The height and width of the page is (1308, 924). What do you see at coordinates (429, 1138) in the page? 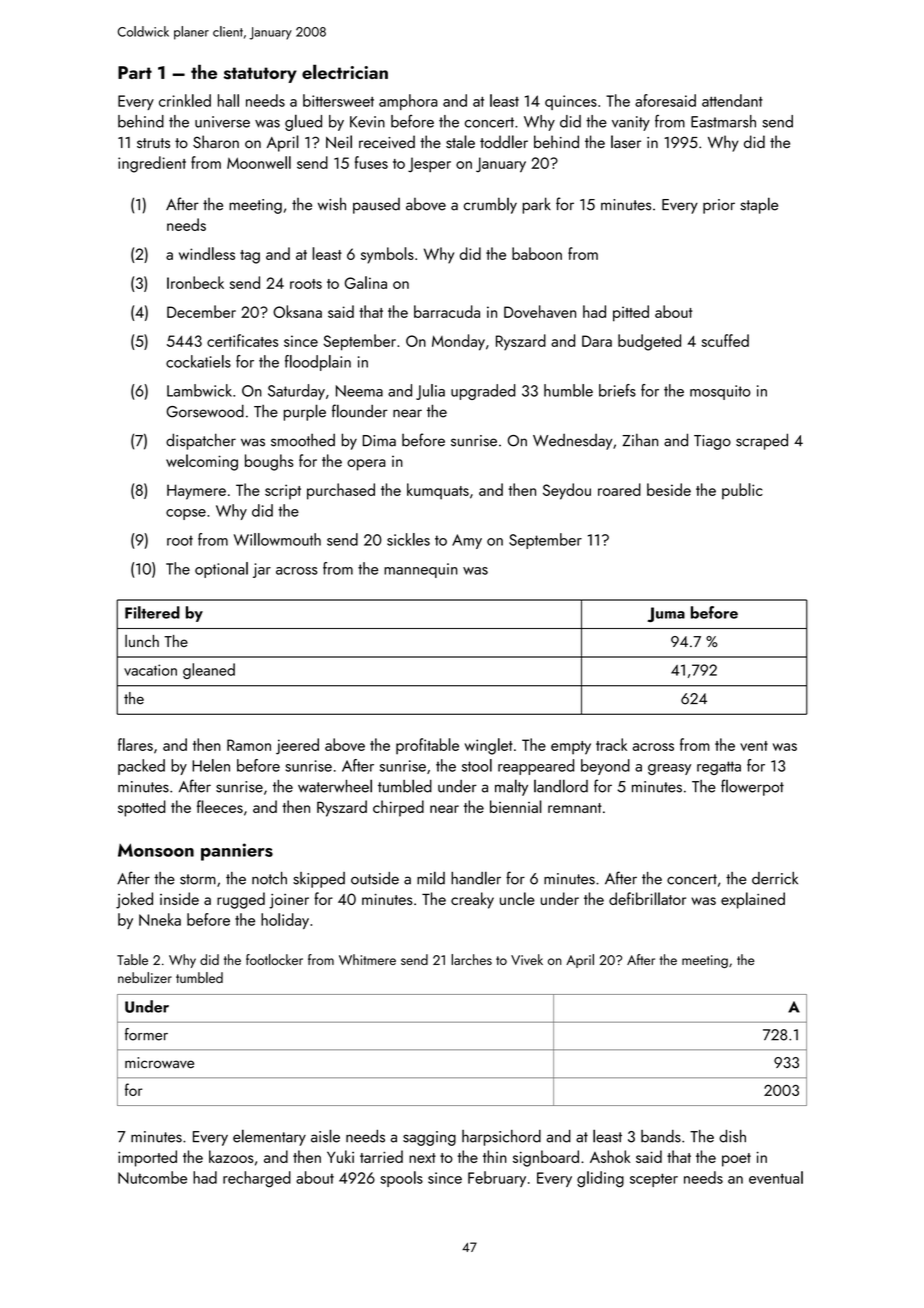
I see `sagging` at bounding box center [429, 1138].
